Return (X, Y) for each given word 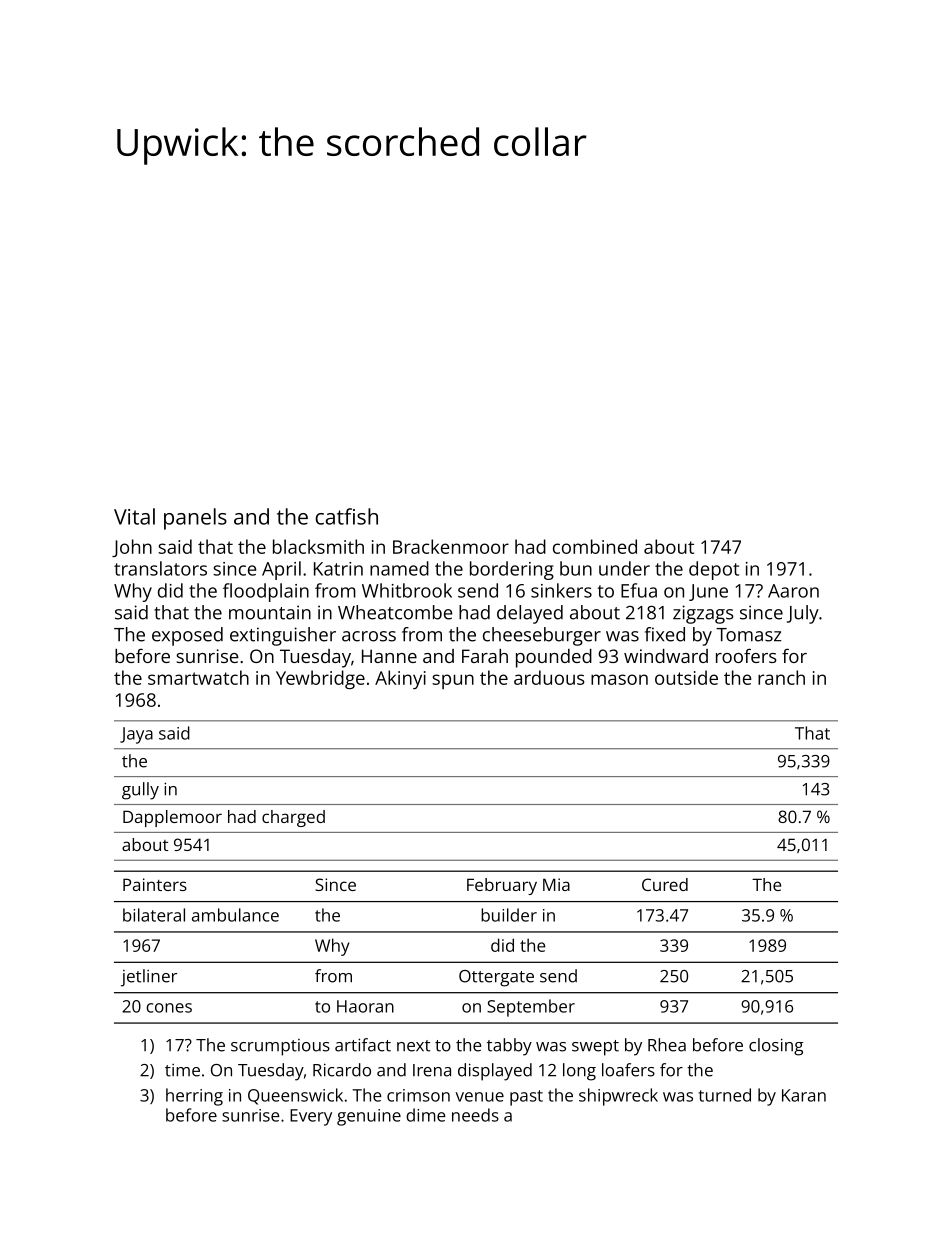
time (182, 1070)
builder (509, 915)
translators (160, 568)
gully (140, 791)
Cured (665, 884)
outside (686, 677)
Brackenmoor (451, 546)
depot (714, 570)
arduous (549, 677)
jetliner (149, 978)
